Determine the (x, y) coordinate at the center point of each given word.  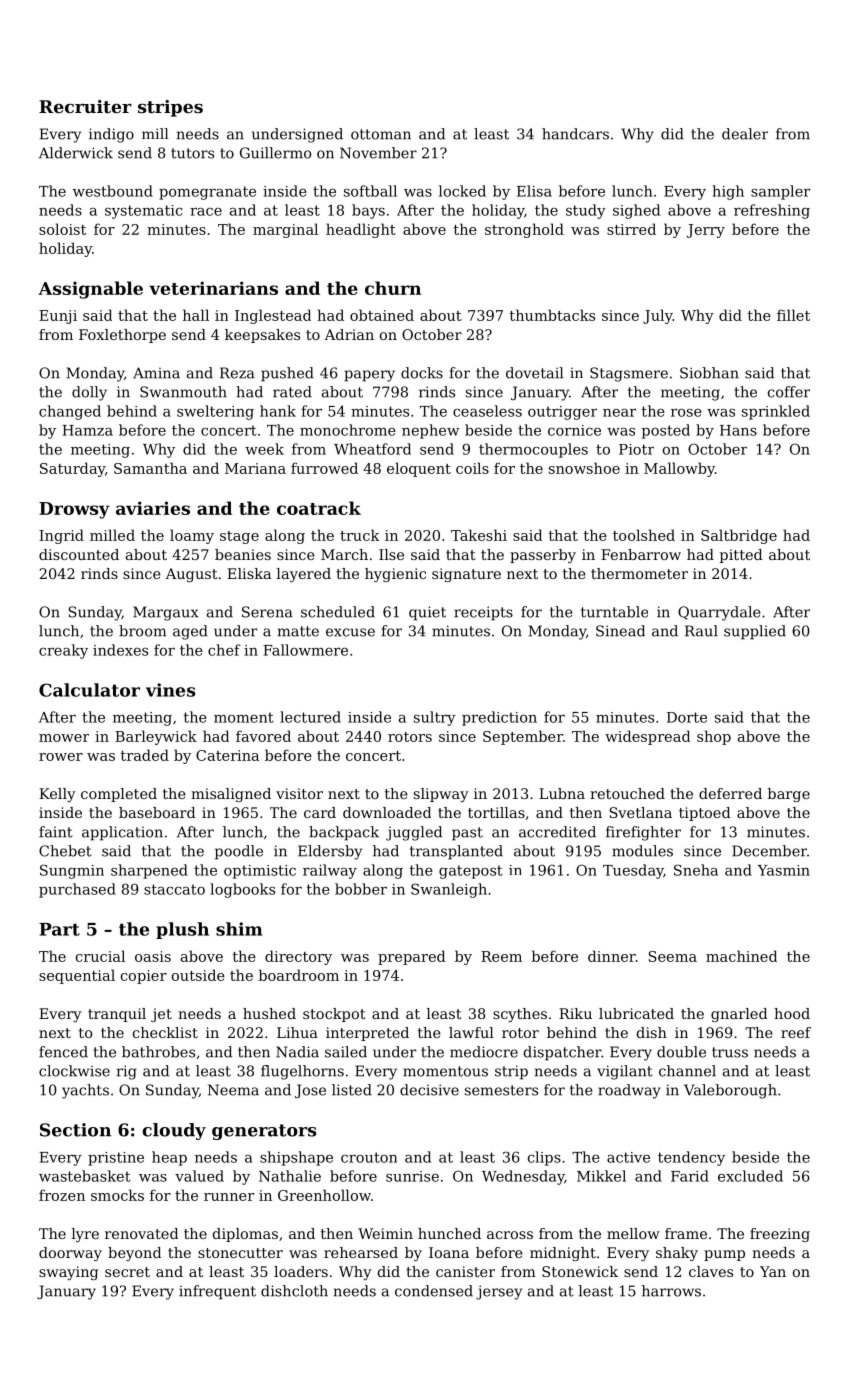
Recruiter (85, 106)
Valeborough (730, 1091)
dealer (745, 134)
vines (170, 690)
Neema (233, 1090)
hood (792, 1013)
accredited (557, 832)
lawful (471, 1032)
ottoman (381, 134)
